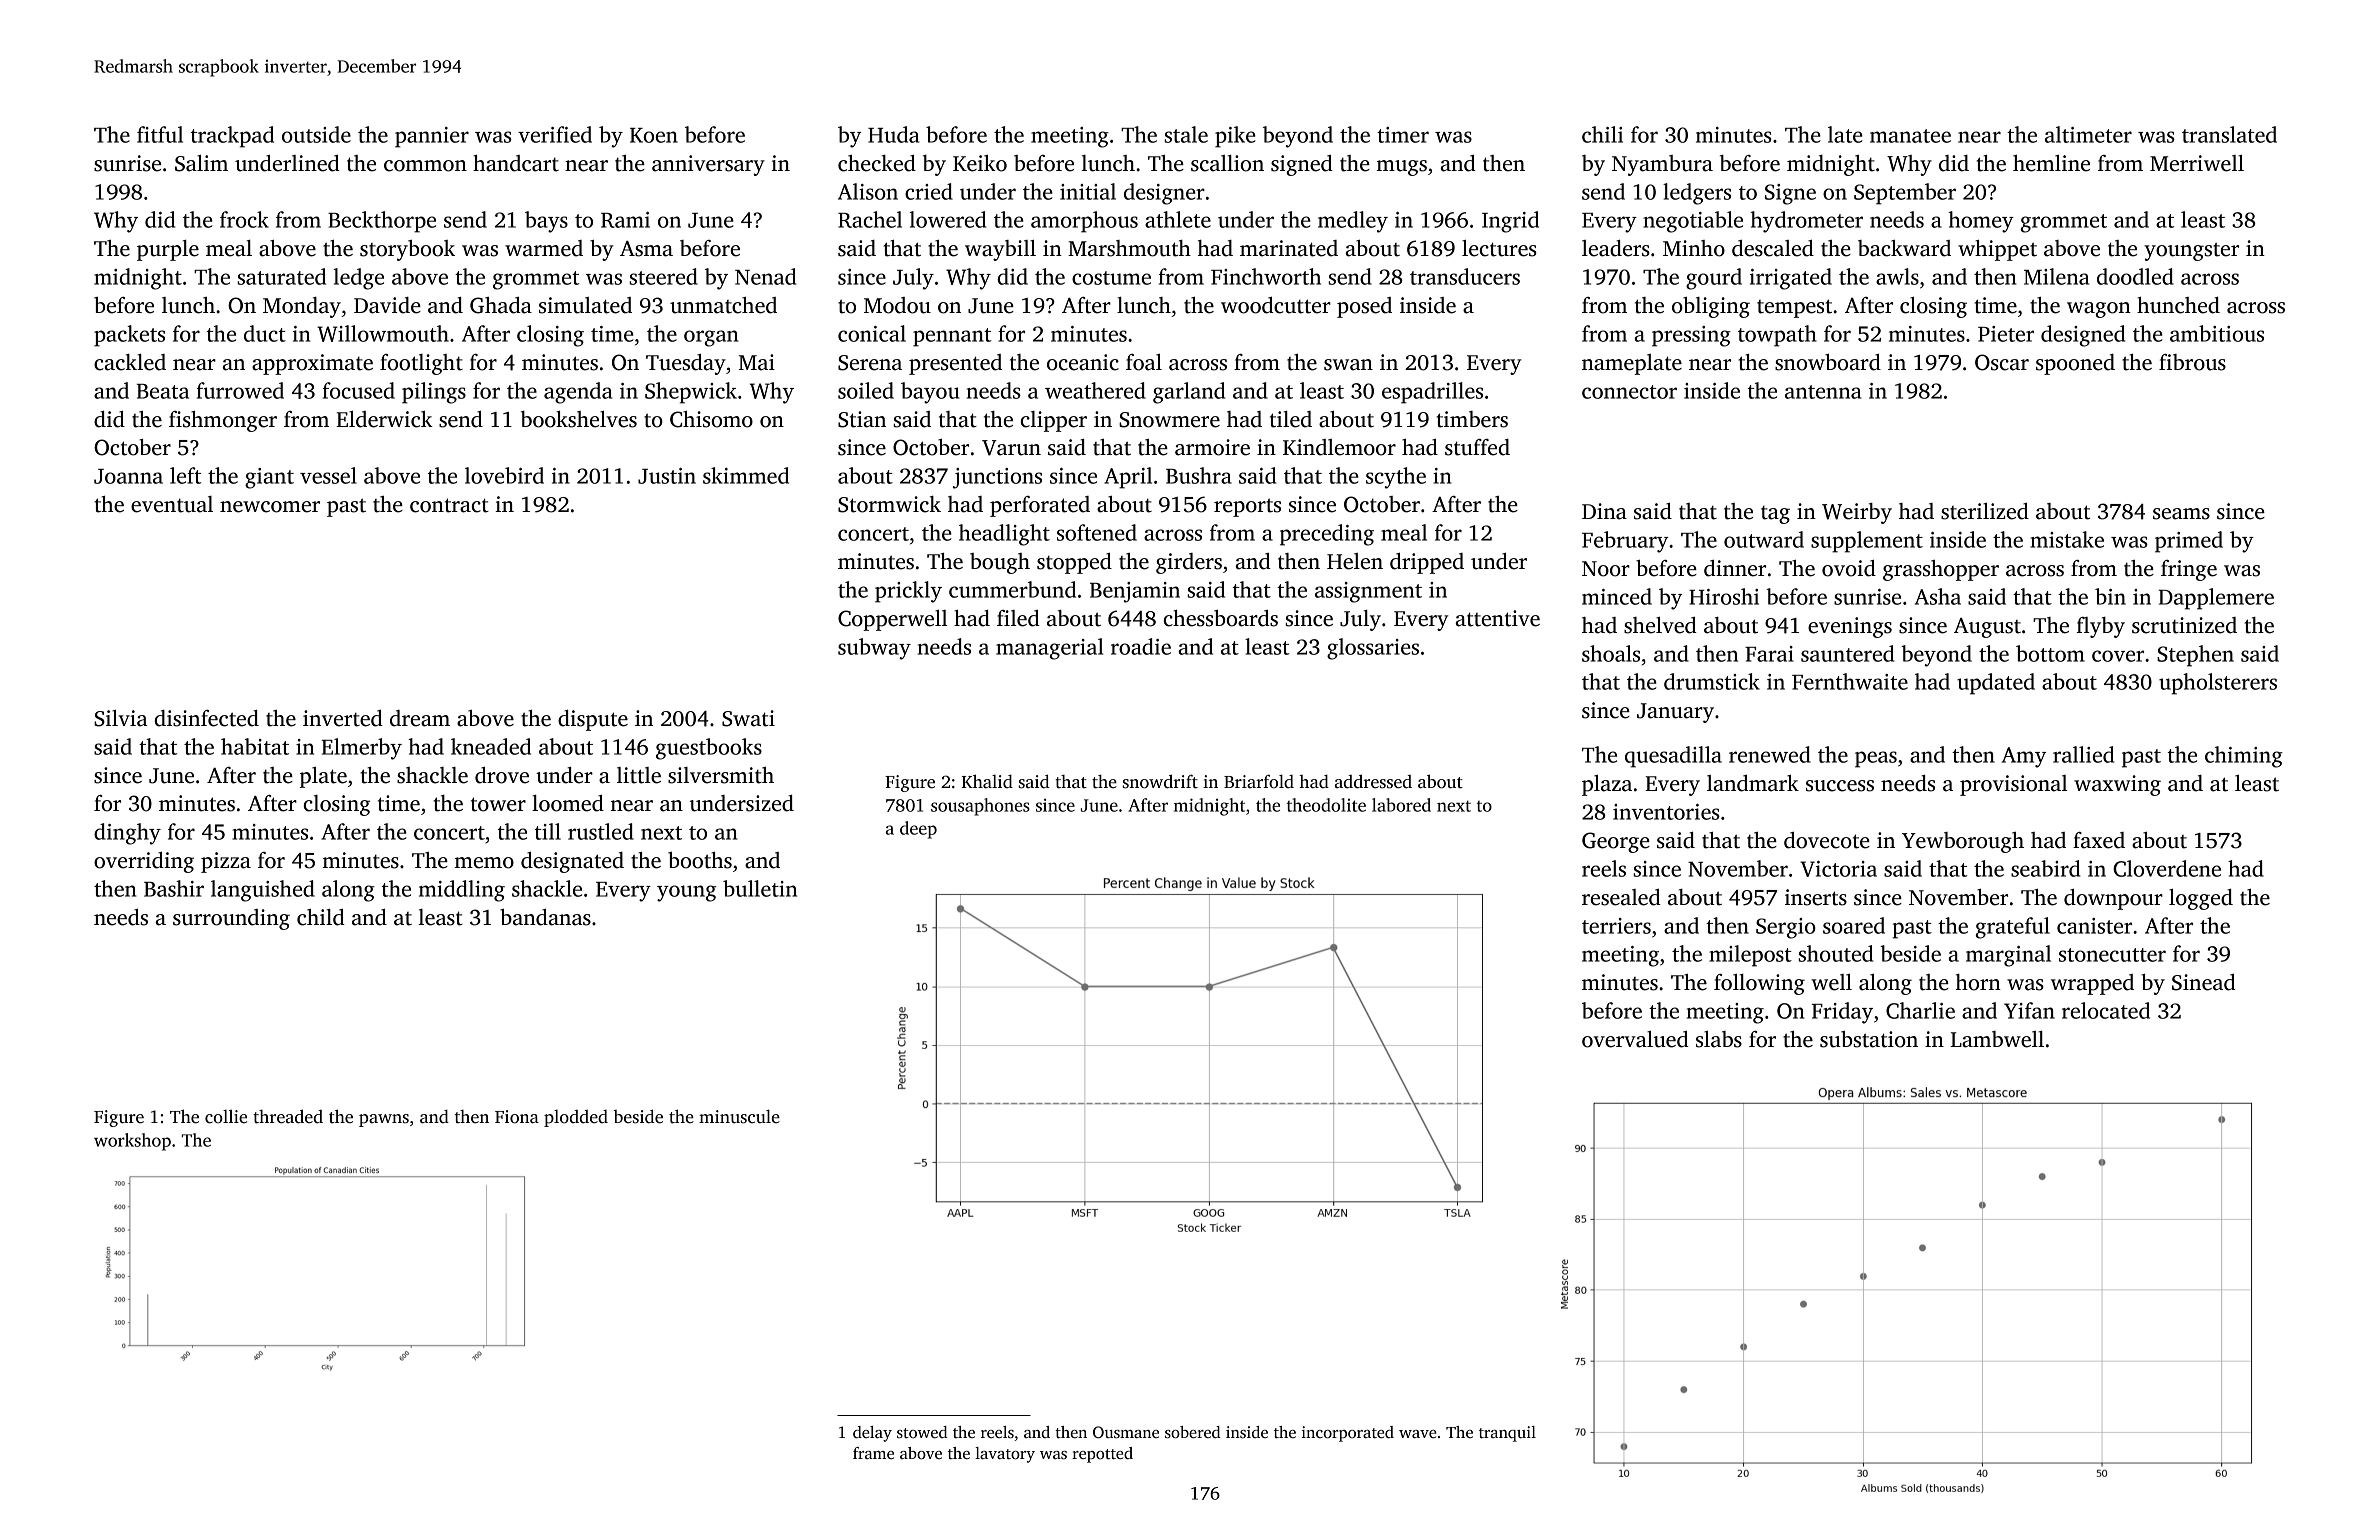 Image resolution: width=2380 pixels, height=1540 pixels. What do you see at coordinates (1507, 1434) in the screenshot?
I see `tranquil` at bounding box center [1507, 1434].
